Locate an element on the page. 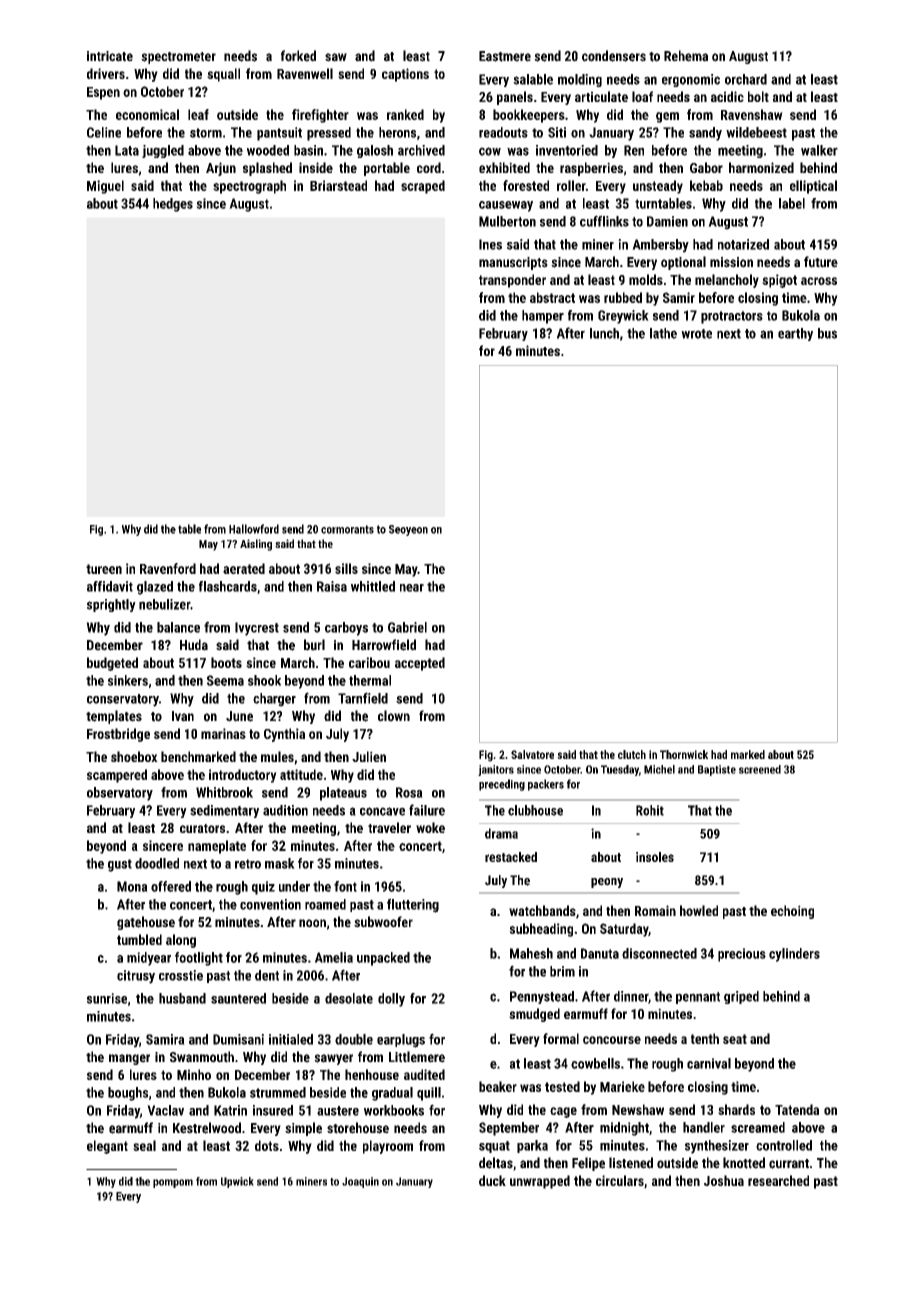  packers is located at coordinates (546, 785).
